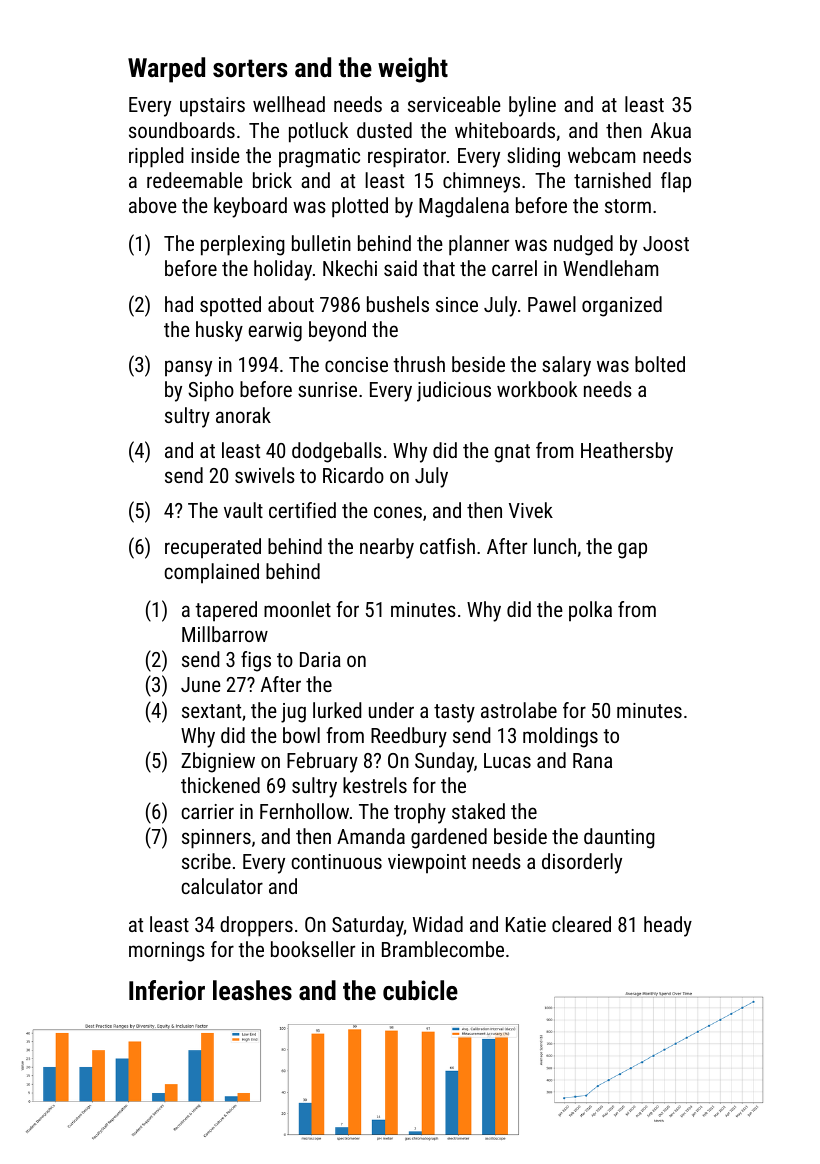 Image resolution: width=820 pixels, height=1164 pixels. Describe the element at coordinates (207, 811) in the page. I see `carrier` at that location.
